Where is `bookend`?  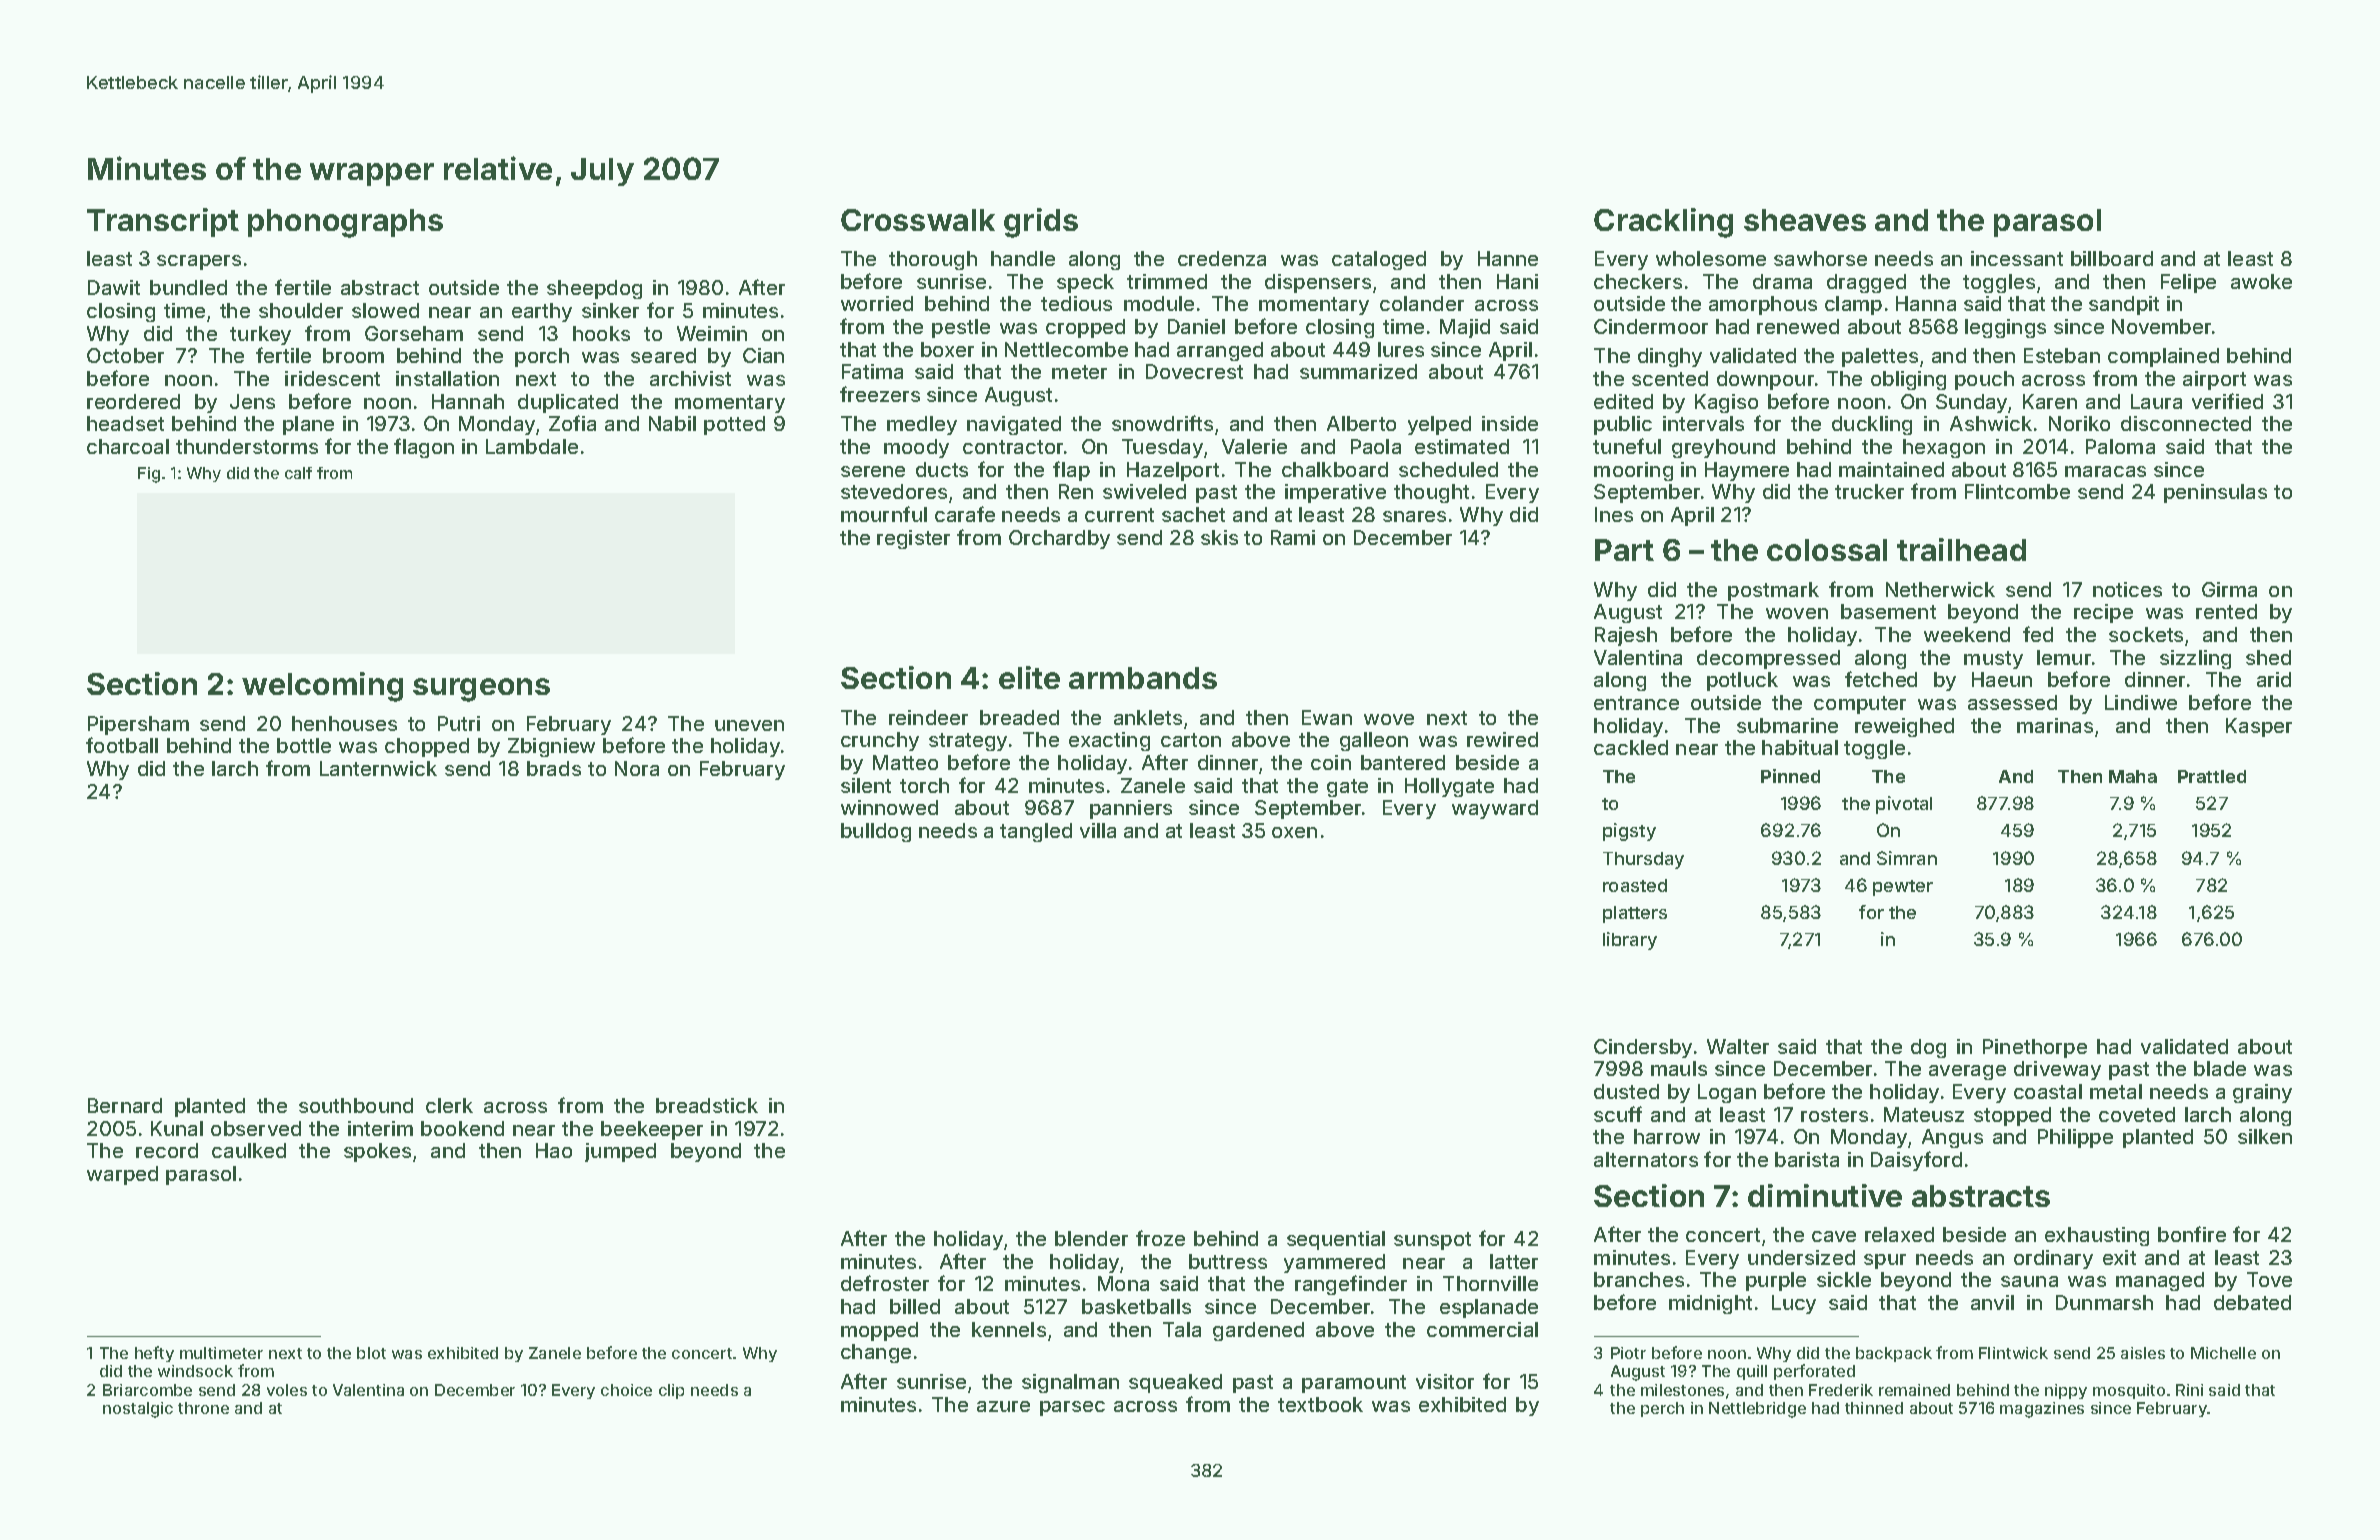 bookend is located at coordinates (462, 1128).
